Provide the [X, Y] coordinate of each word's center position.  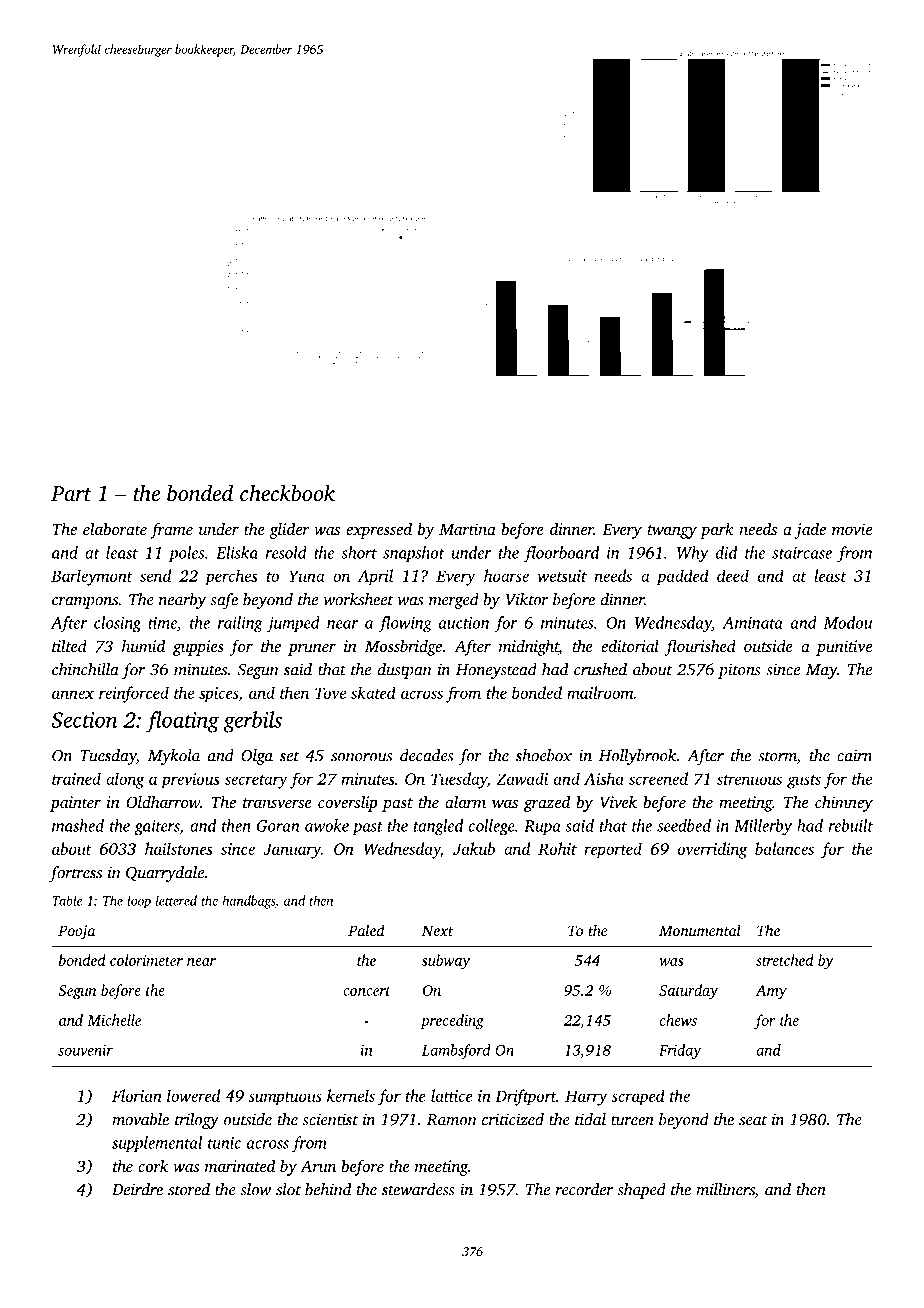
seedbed [684, 825]
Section [84, 720]
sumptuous [285, 1099]
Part [71, 493]
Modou [848, 622]
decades [426, 755]
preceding [452, 1022]
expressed [379, 530]
